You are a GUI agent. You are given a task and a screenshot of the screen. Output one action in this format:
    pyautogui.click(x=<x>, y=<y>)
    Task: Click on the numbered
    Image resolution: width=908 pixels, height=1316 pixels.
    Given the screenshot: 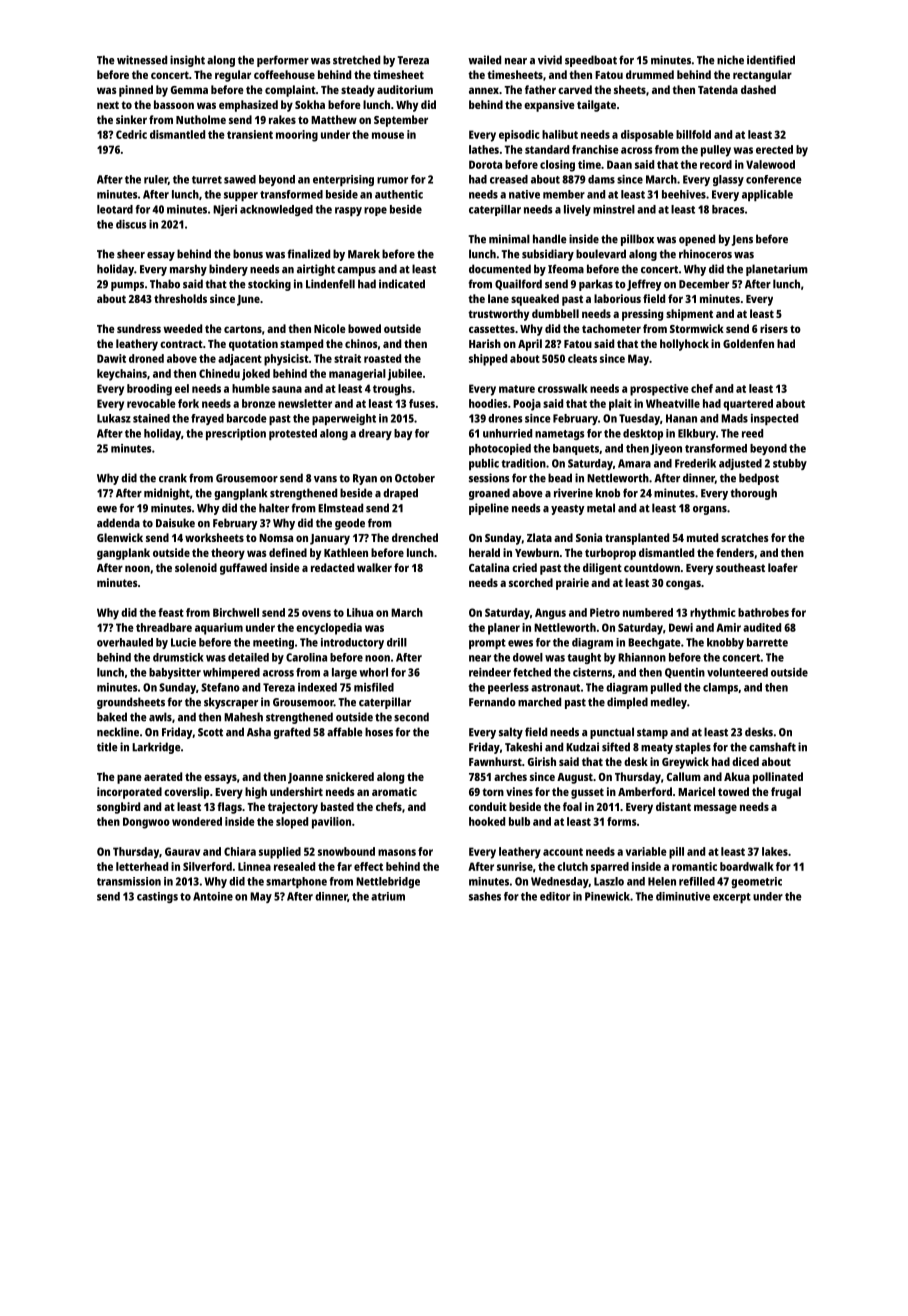 What is the action you would take?
    pyautogui.click(x=648, y=612)
